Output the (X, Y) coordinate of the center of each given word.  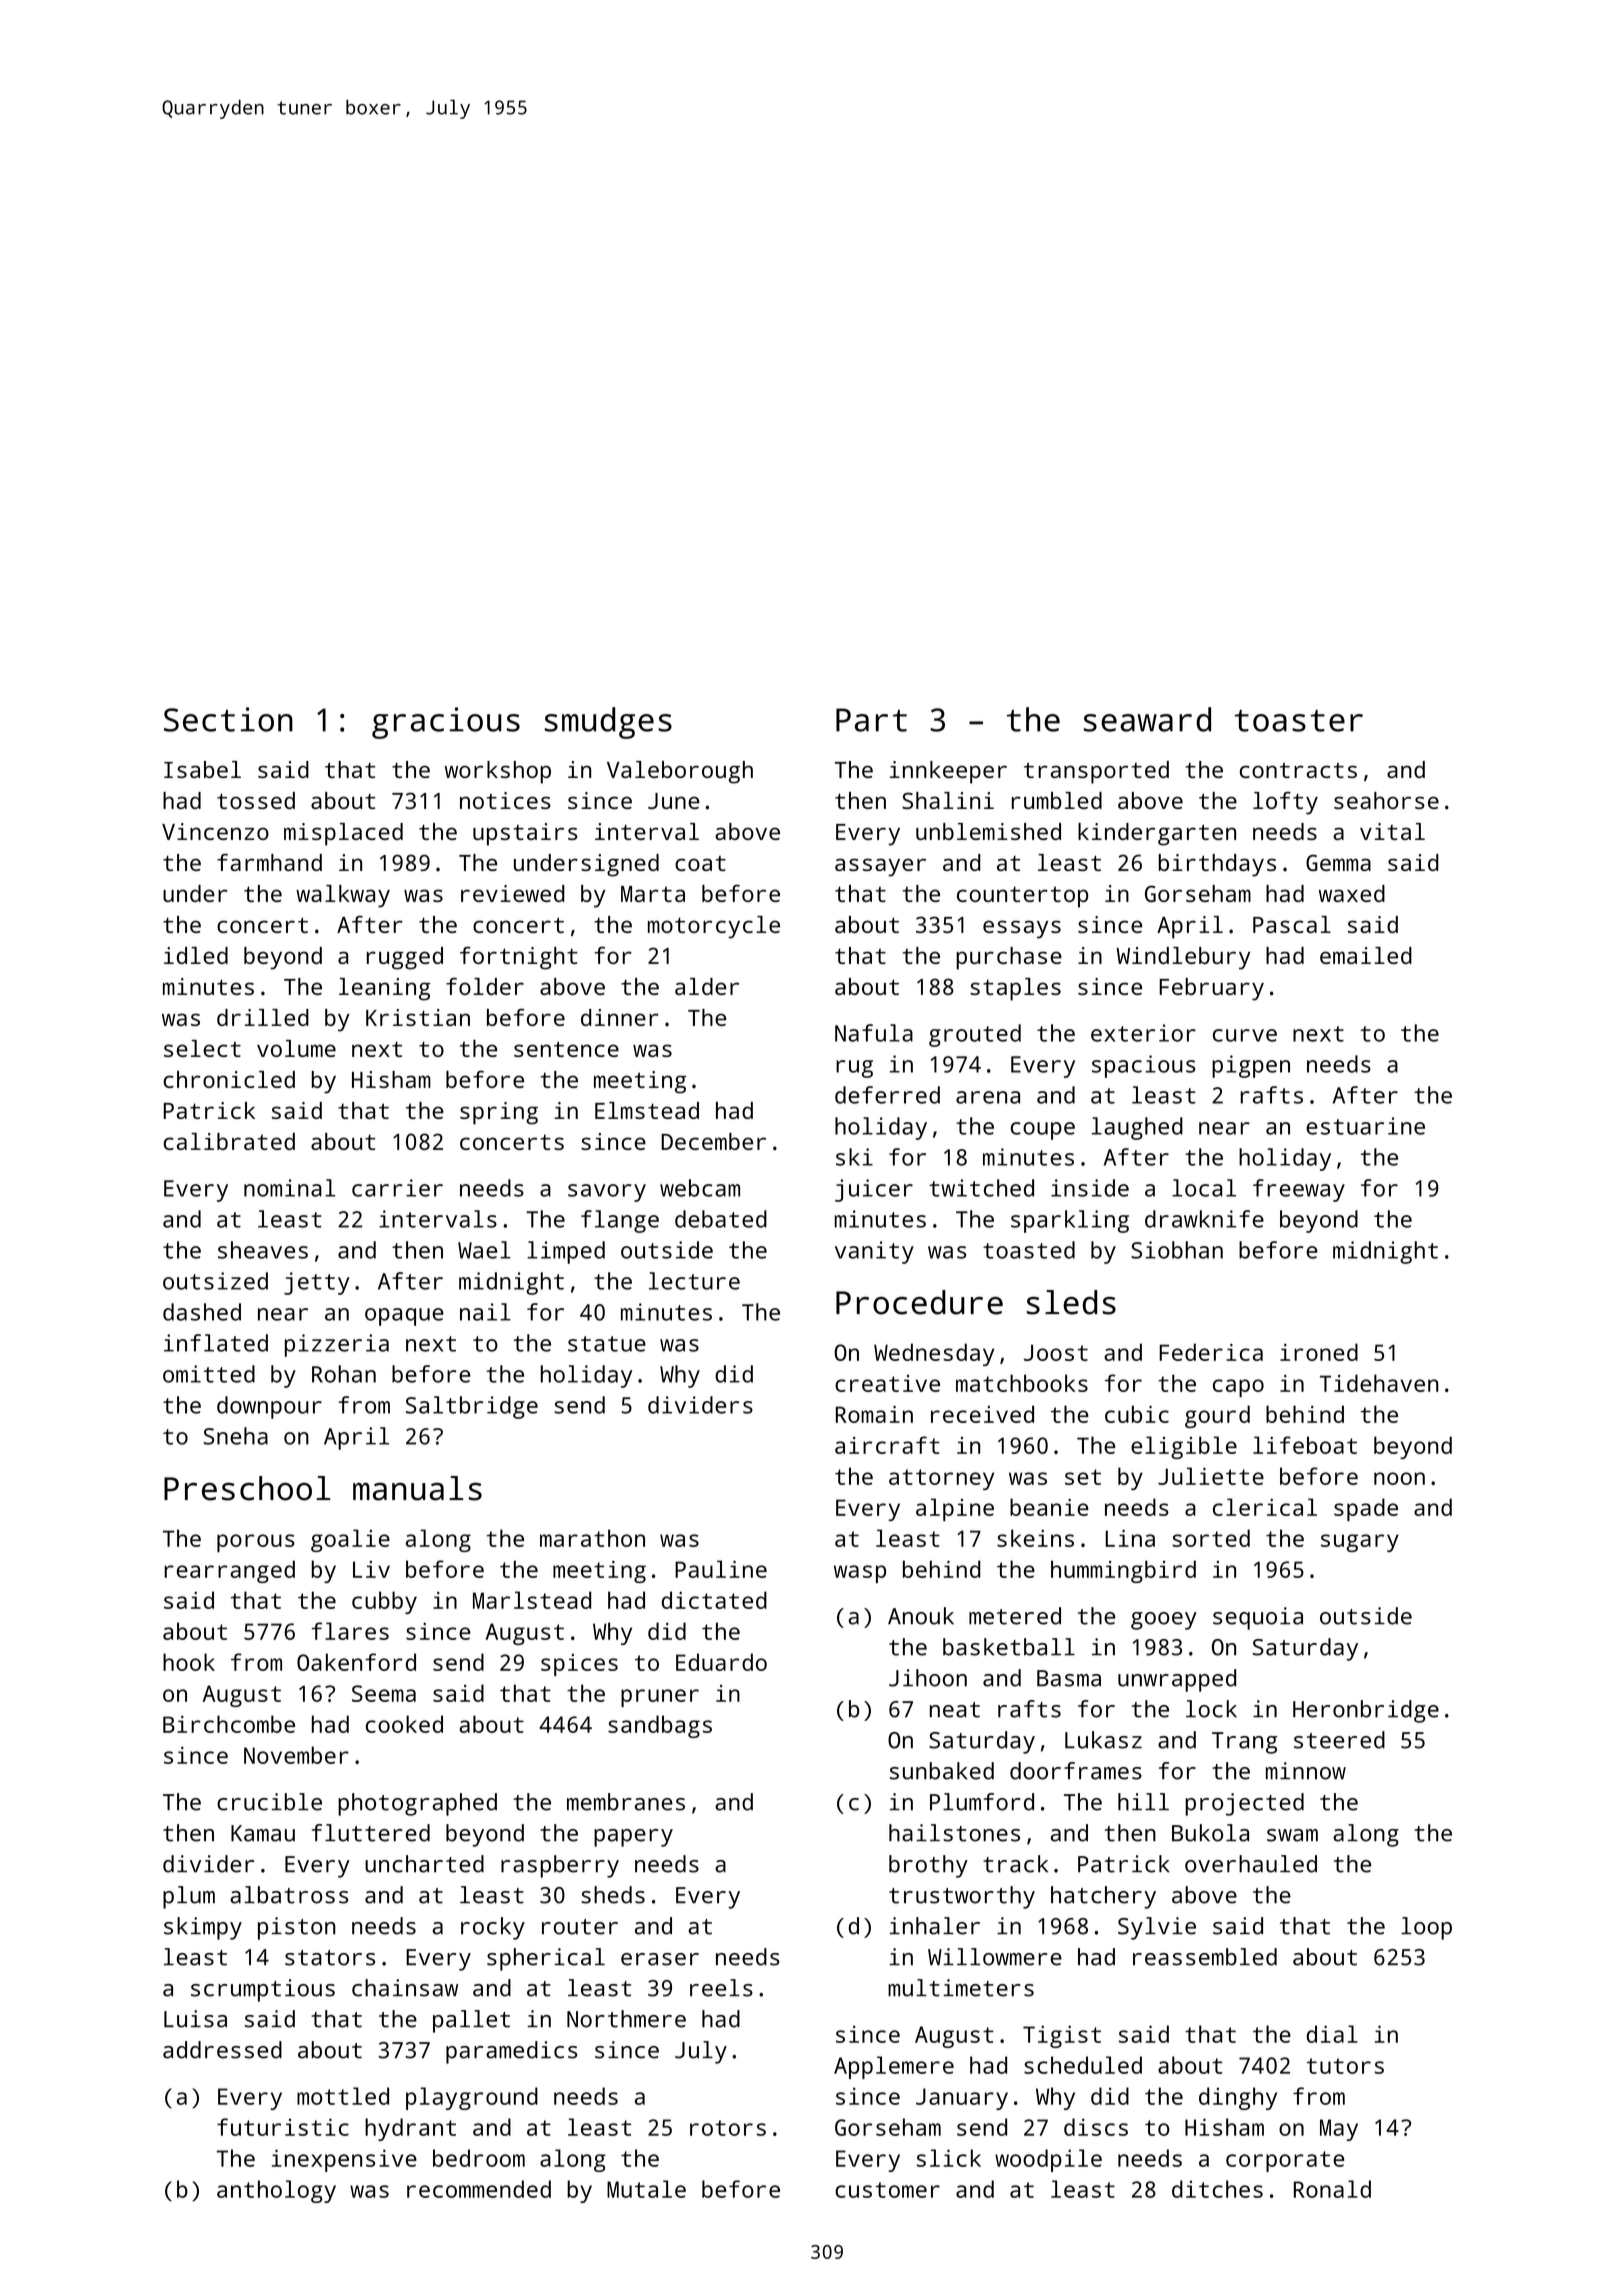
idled (196, 955)
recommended (479, 2189)
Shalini (948, 800)
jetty (317, 1283)
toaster (1298, 721)
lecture (694, 1281)
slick (949, 2158)
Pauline (721, 1569)
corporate (1285, 2161)
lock (1211, 1709)
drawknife (1204, 1219)
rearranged (229, 1571)
